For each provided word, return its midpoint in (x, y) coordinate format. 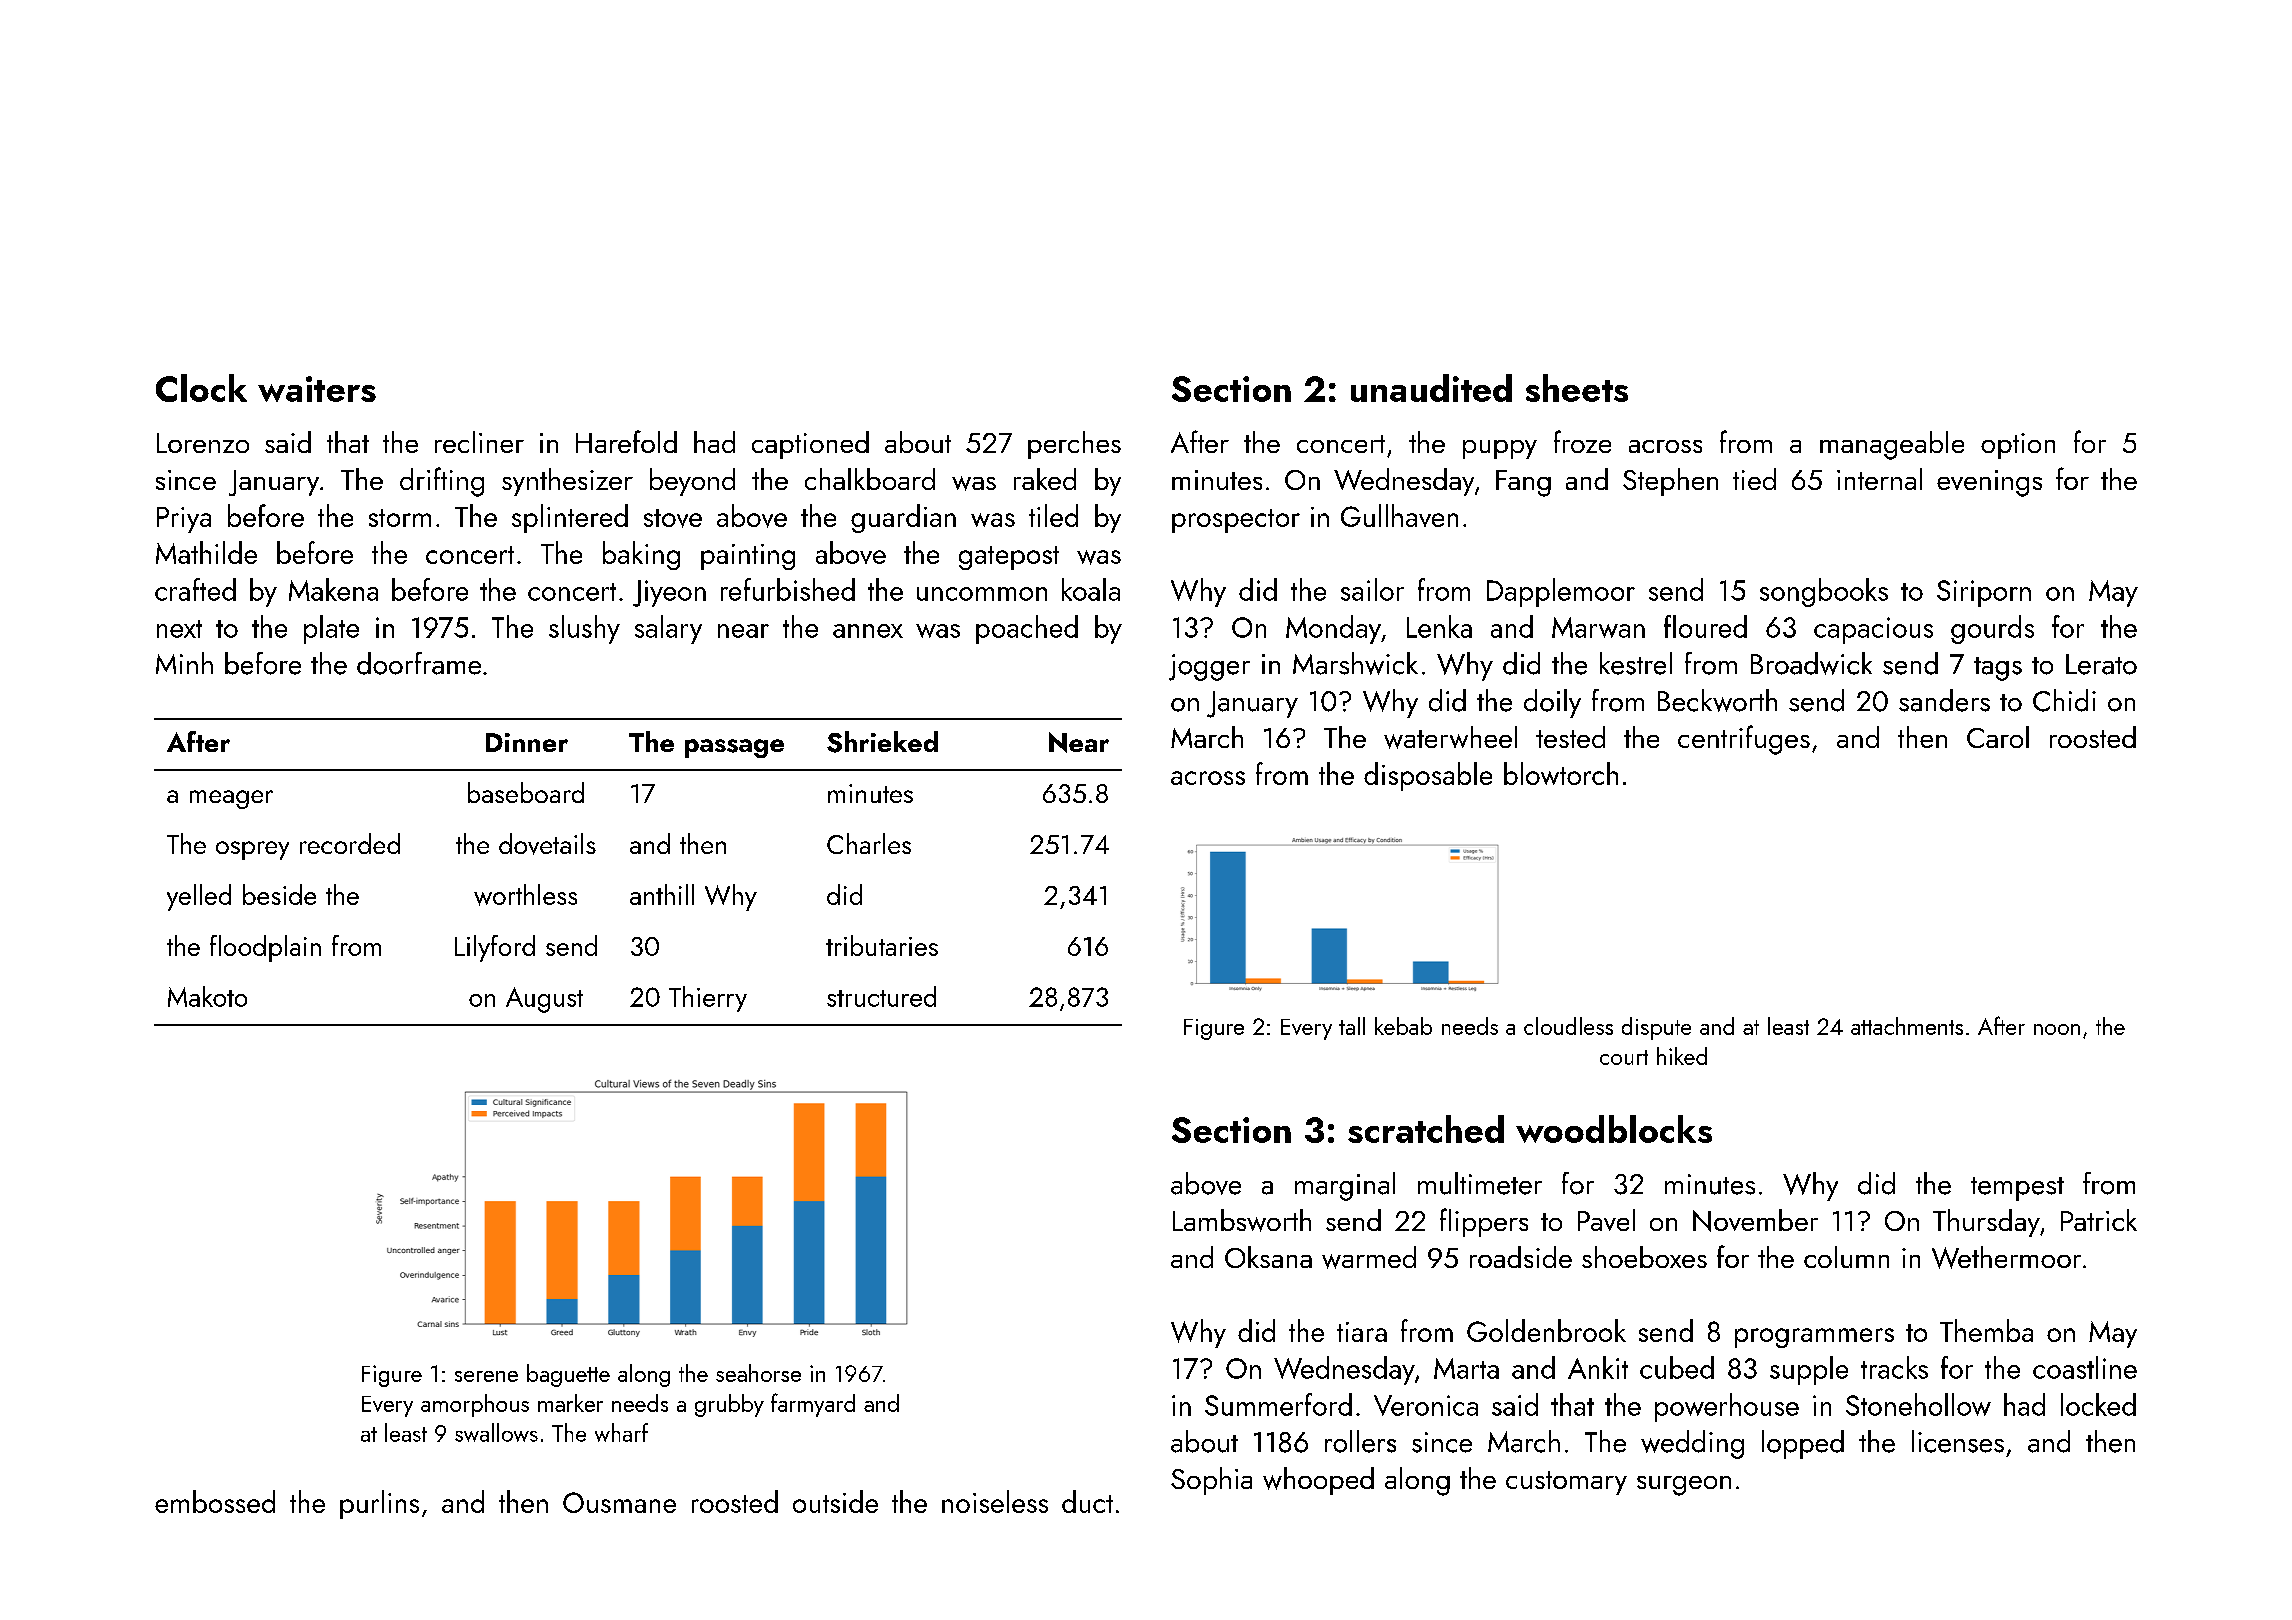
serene (486, 1376)
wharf (621, 1432)
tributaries (882, 945)
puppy (1500, 449)
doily (1552, 703)
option (2018, 446)
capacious (1873, 630)
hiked (1682, 1056)
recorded (350, 843)
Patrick (2099, 1220)
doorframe (419, 663)
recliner (479, 442)
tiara (1362, 1332)
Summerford (1278, 1404)
